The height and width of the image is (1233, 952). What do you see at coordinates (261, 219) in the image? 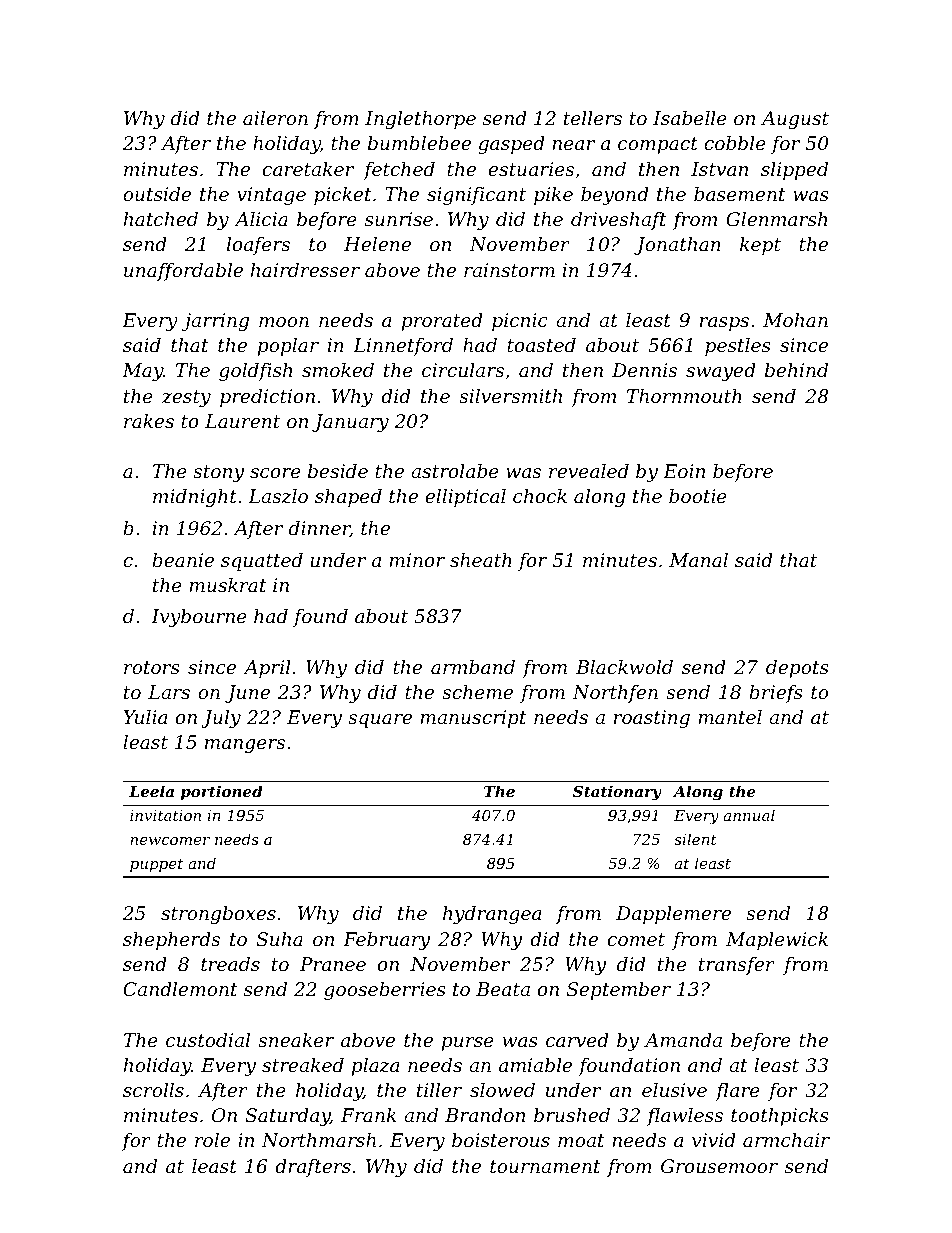
I see `Alicia` at bounding box center [261, 219].
